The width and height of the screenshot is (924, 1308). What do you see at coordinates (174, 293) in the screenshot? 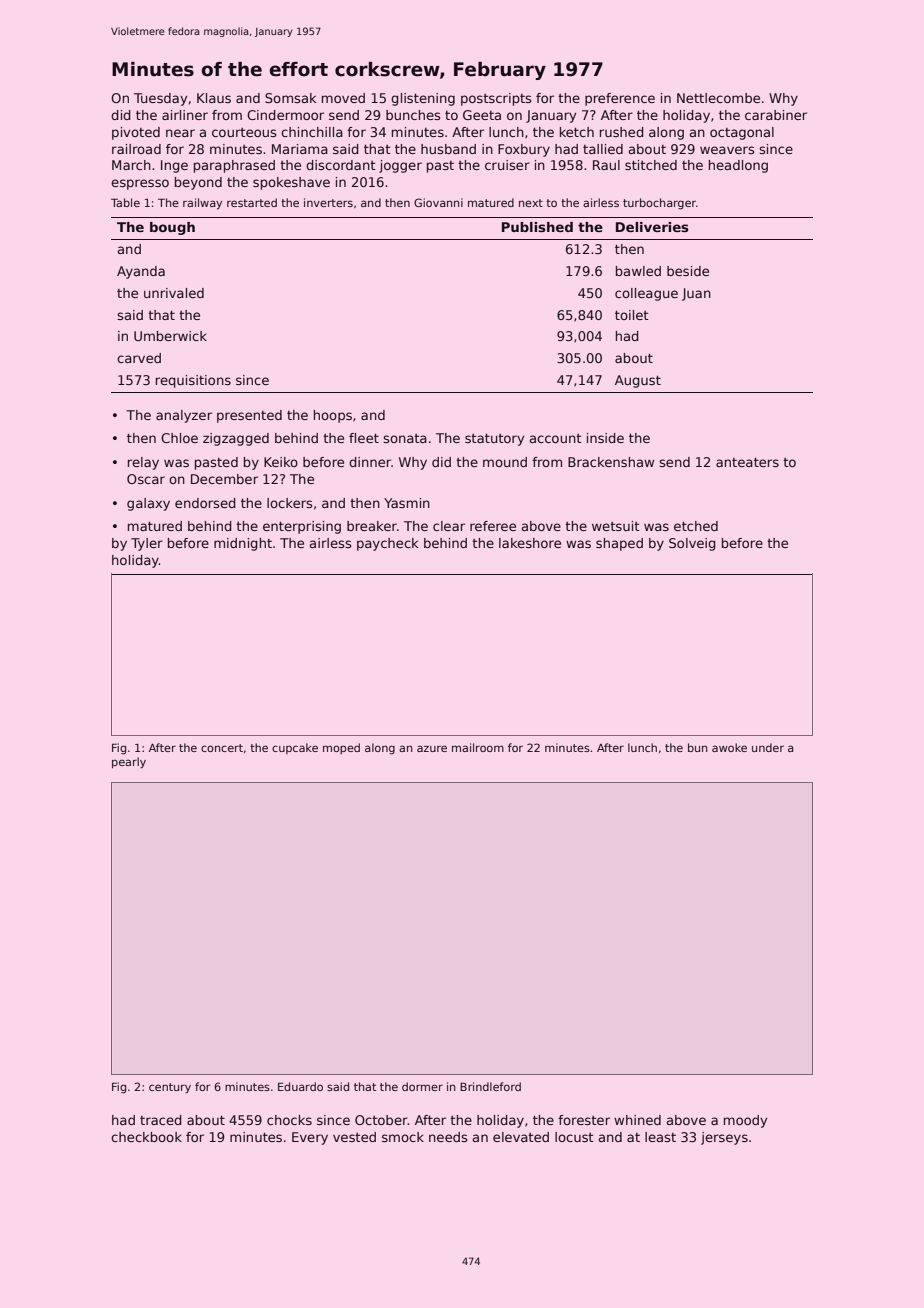
I see `unrivaled` at bounding box center [174, 293].
